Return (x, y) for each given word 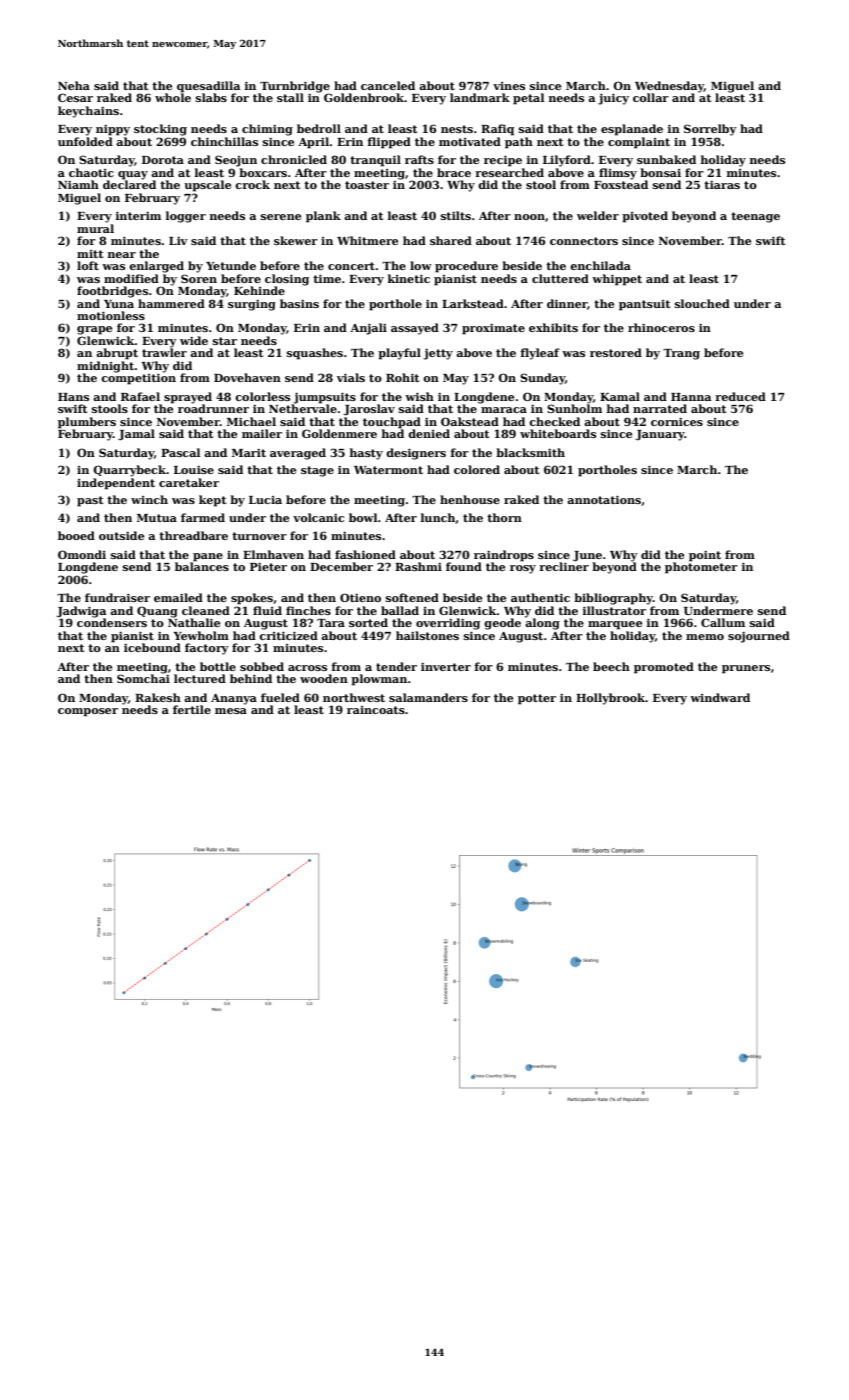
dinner (567, 303)
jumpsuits (324, 398)
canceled (388, 85)
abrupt (117, 354)
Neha (74, 85)
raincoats (376, 710)
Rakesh (158, 697)
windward (720, 697)
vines (509, 86)
